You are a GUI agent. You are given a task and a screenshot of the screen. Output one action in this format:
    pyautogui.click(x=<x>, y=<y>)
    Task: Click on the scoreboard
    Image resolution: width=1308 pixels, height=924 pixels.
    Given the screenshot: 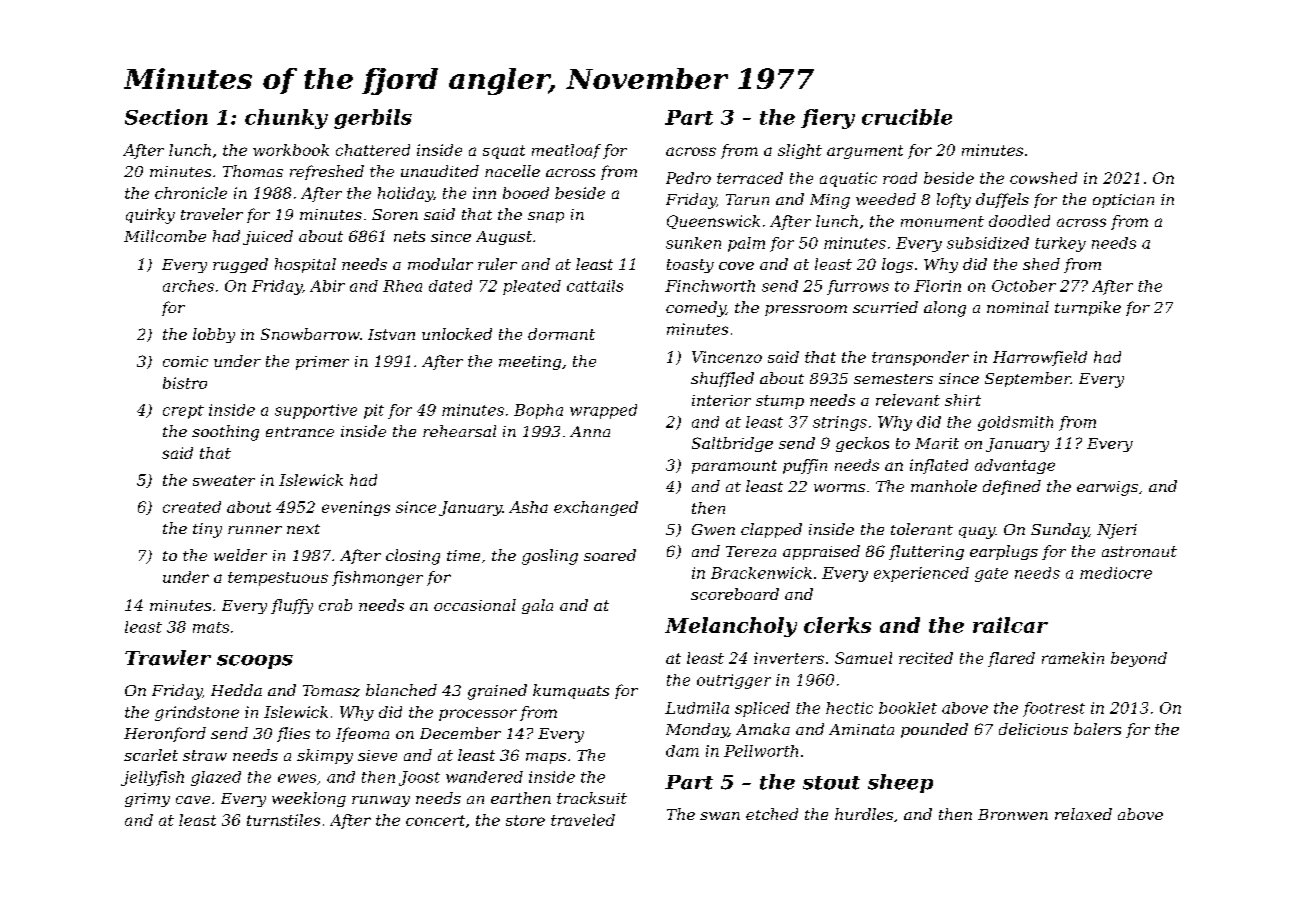 What is the action you would take?
    pyautogui.click(x=735, y=594)
